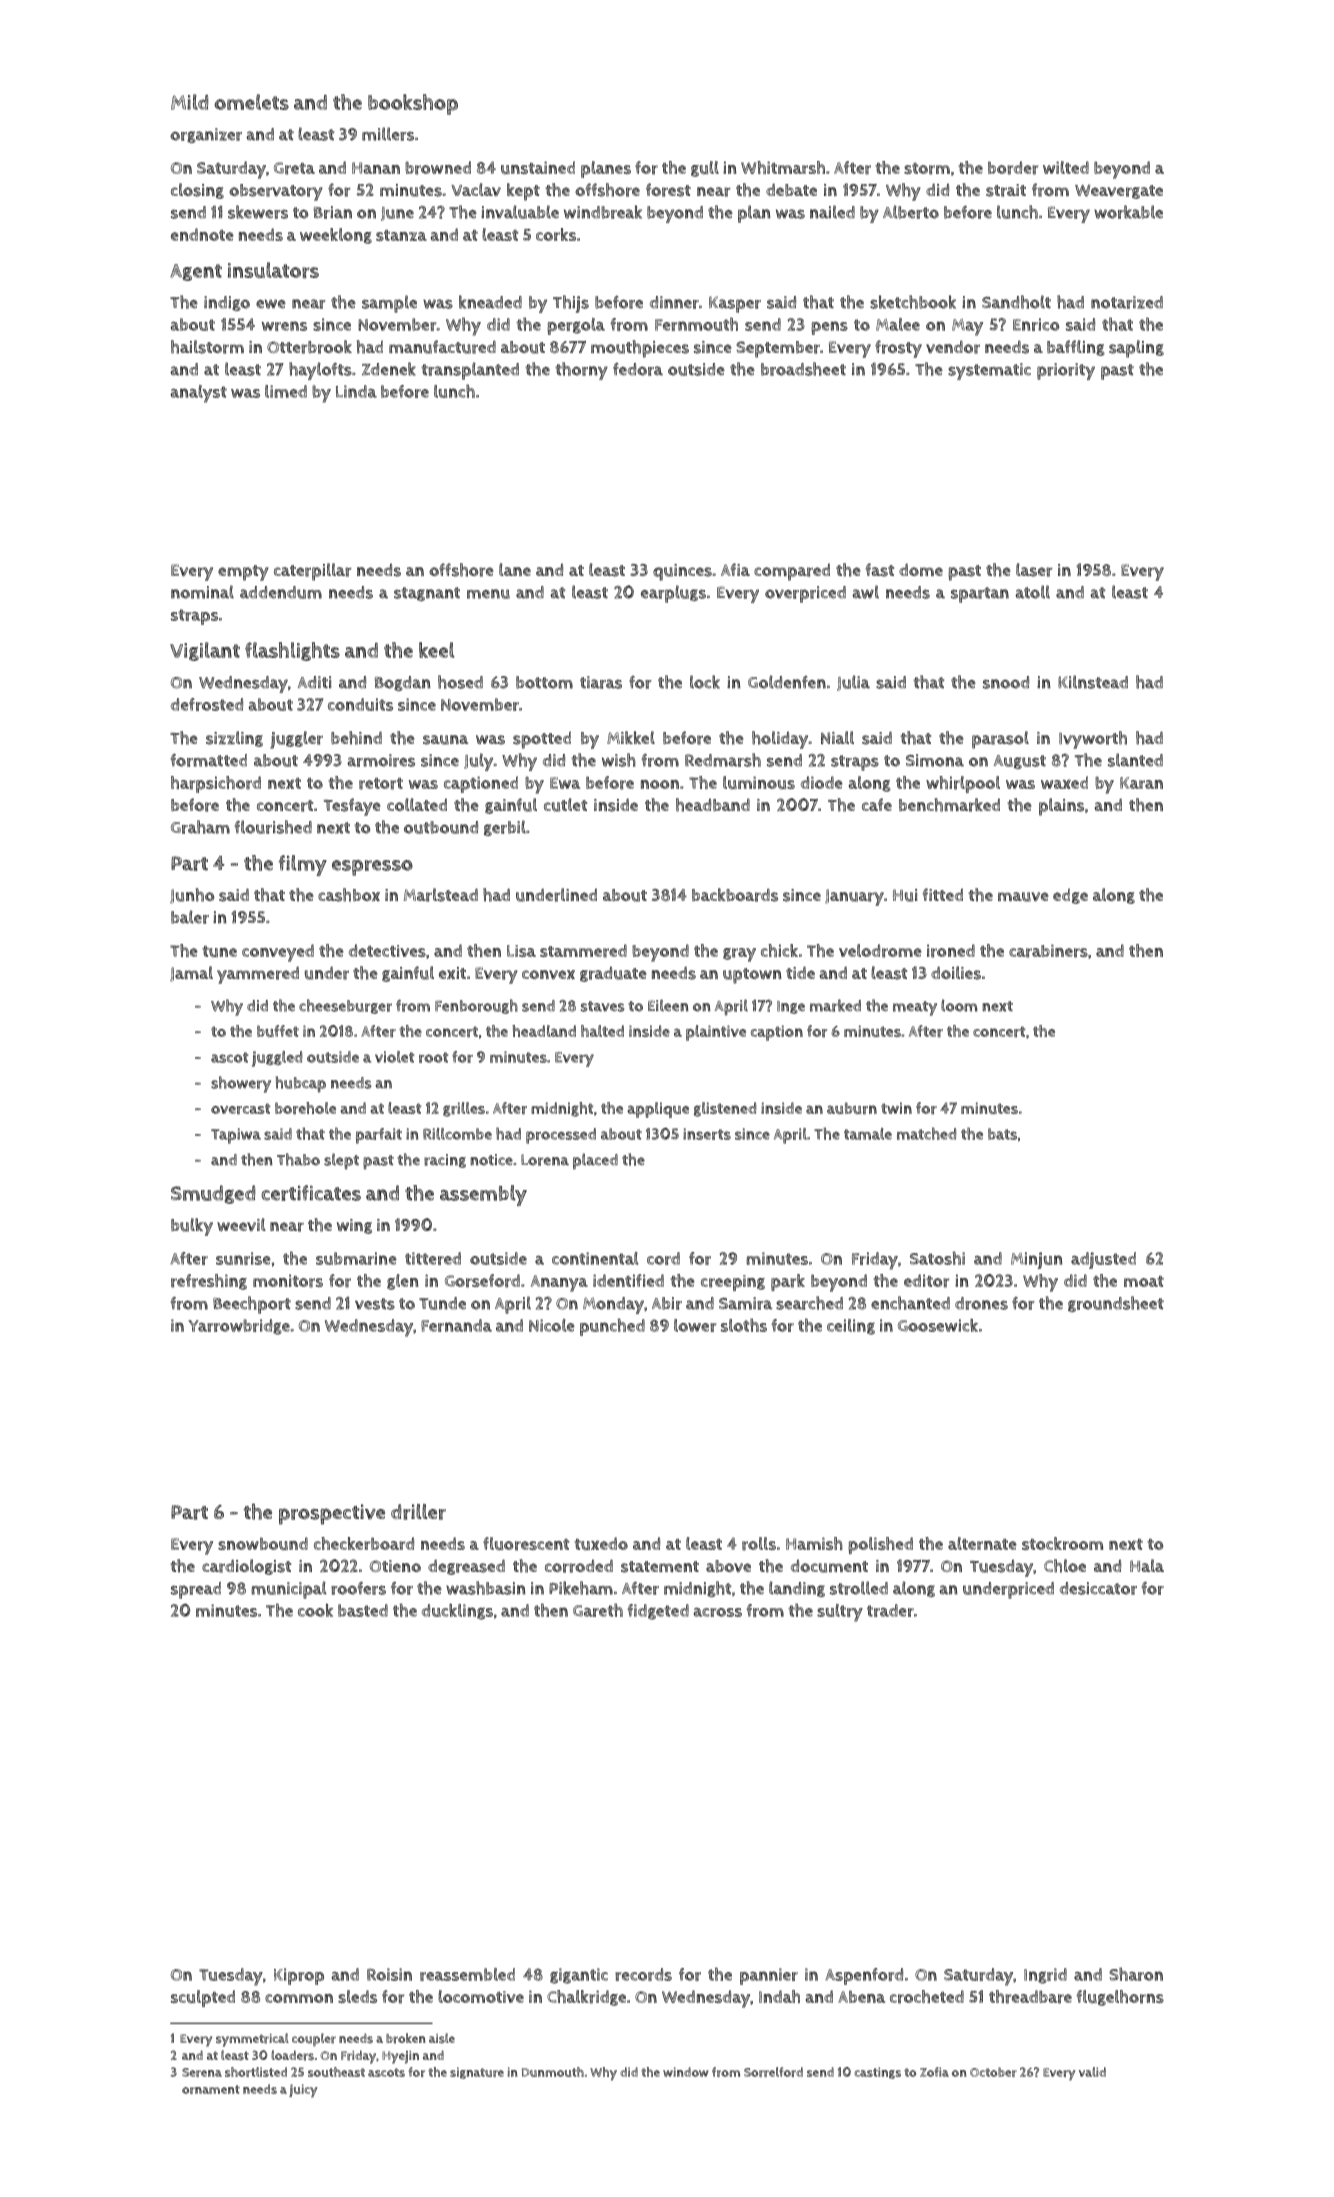 The width and height of the screenshot is (1334, 2197). What do you see at coordinates (234, 739) in the screenshot?
I see `sizzling` at bounding box center [234, 739].
